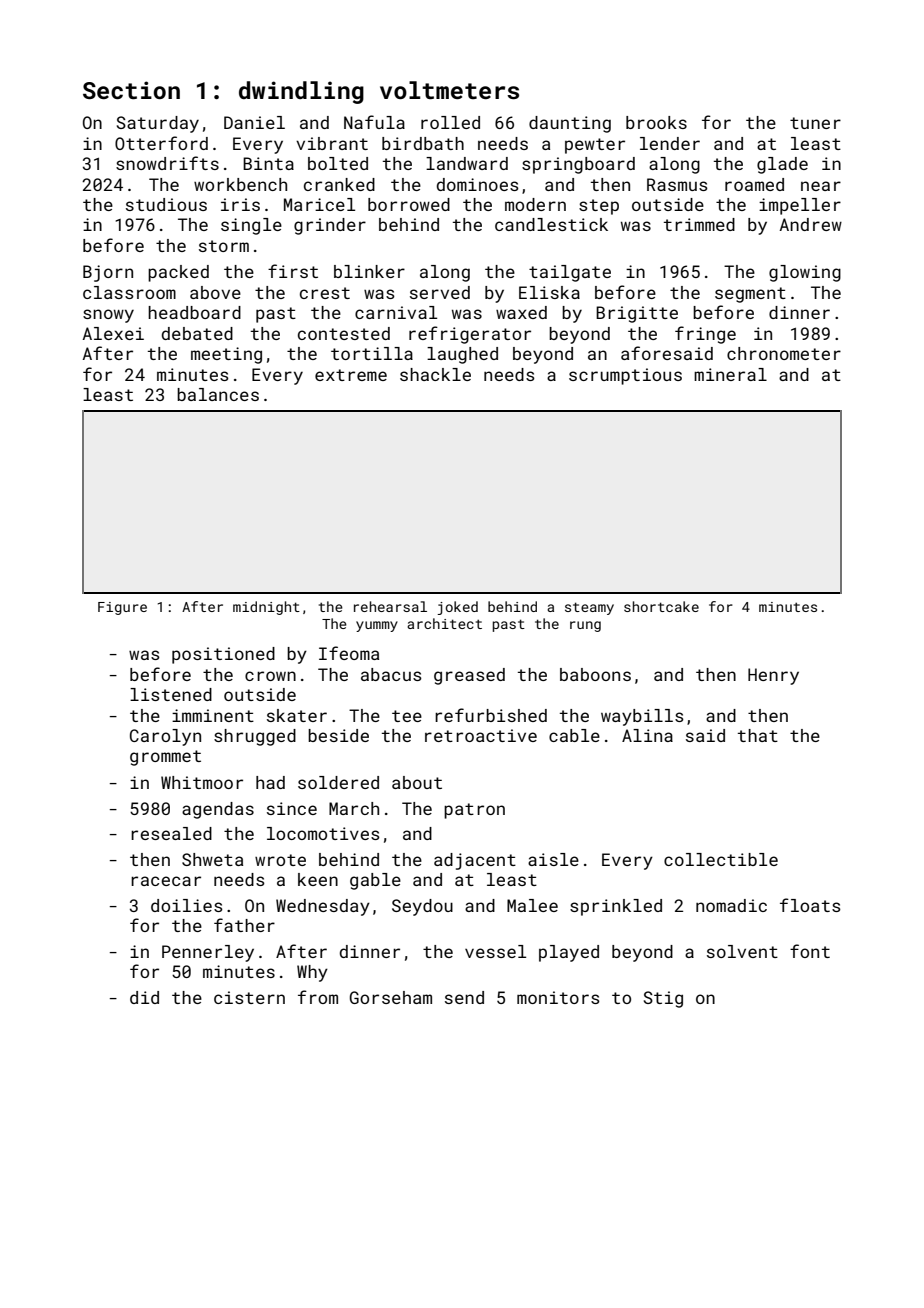  Describe the element at coordinates (457, 608) in the document. I see `joked` at that location.
